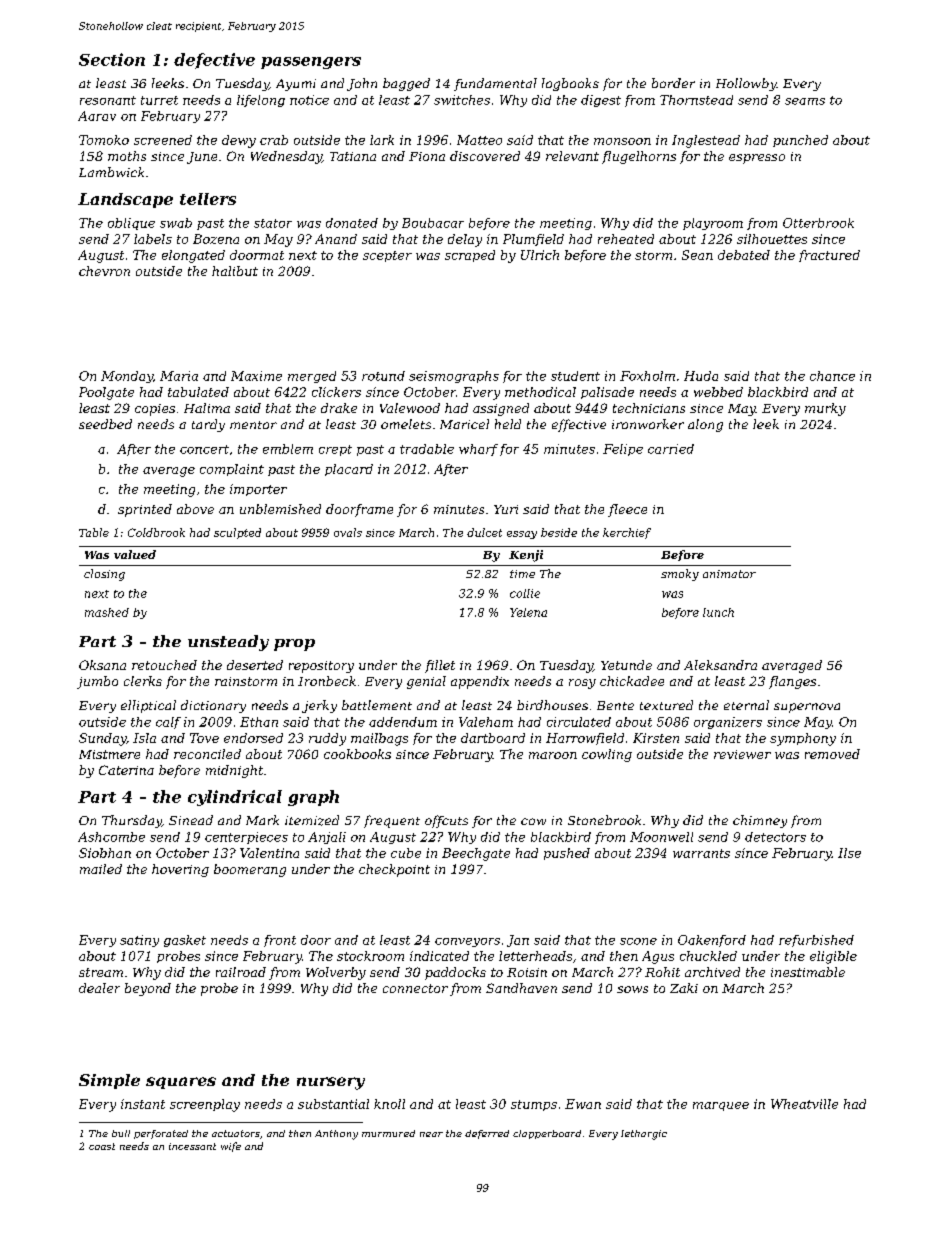 Image resolution: width=952 pixels, height=1233 pixels. I want to click on dartboard, so click(493, 738).
